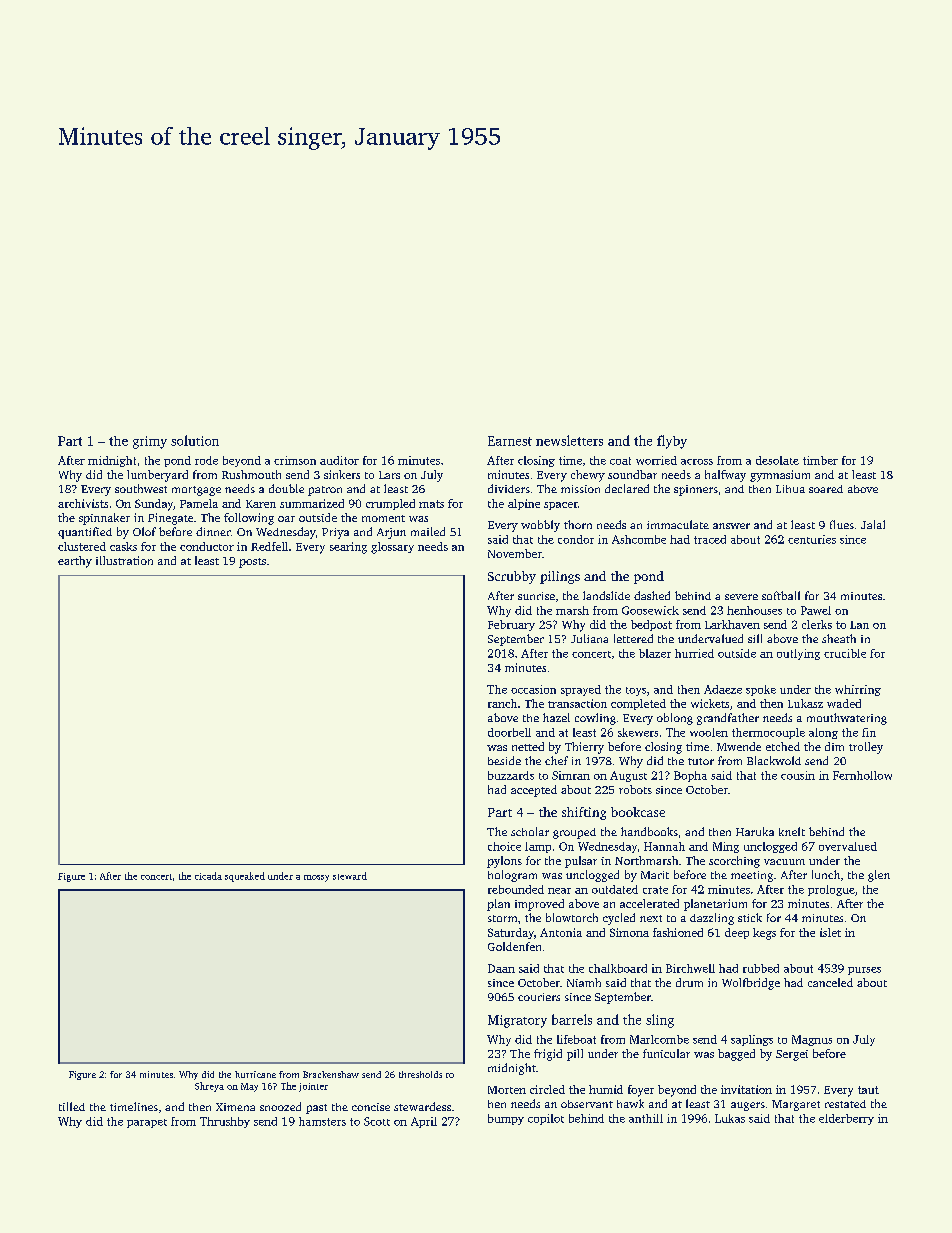 The image size is (952, 1233). I want to click on squeaked, so click(245, 877).
